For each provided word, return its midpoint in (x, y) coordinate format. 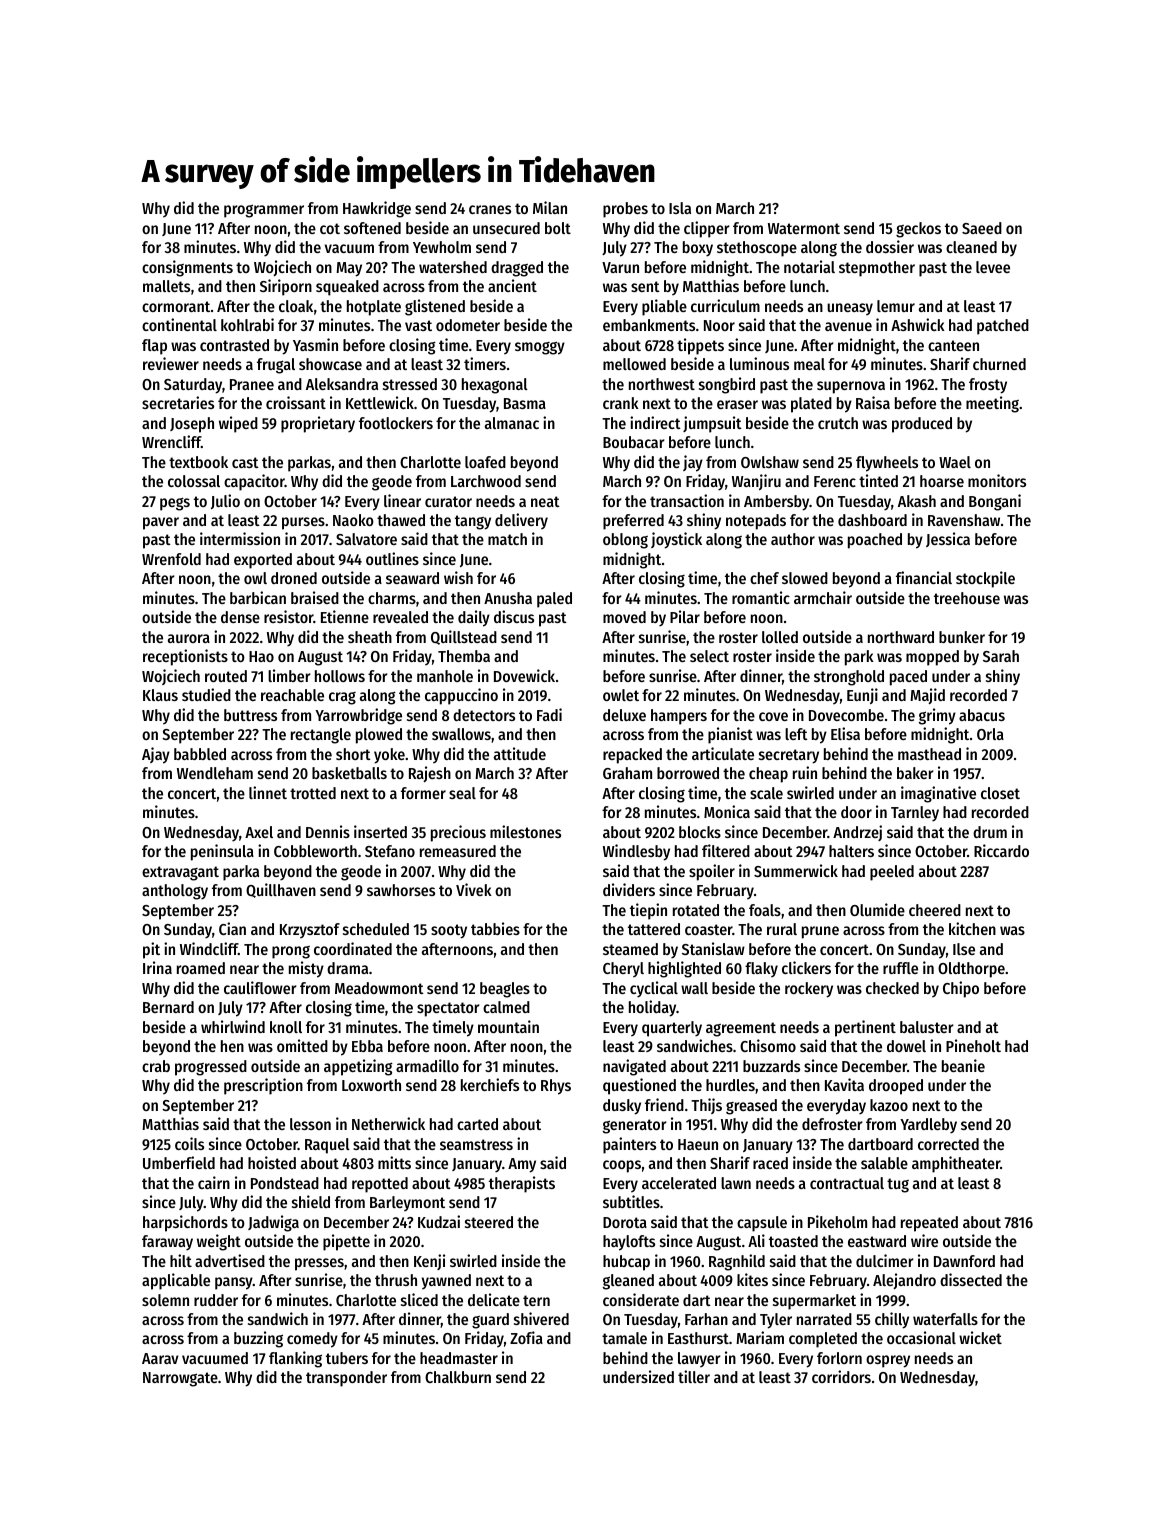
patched (1003, 327)
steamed (630, 949)
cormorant (176, 306)
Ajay (156, 755)
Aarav (160, 1358)
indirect (655, 422)
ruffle (900, 968)
